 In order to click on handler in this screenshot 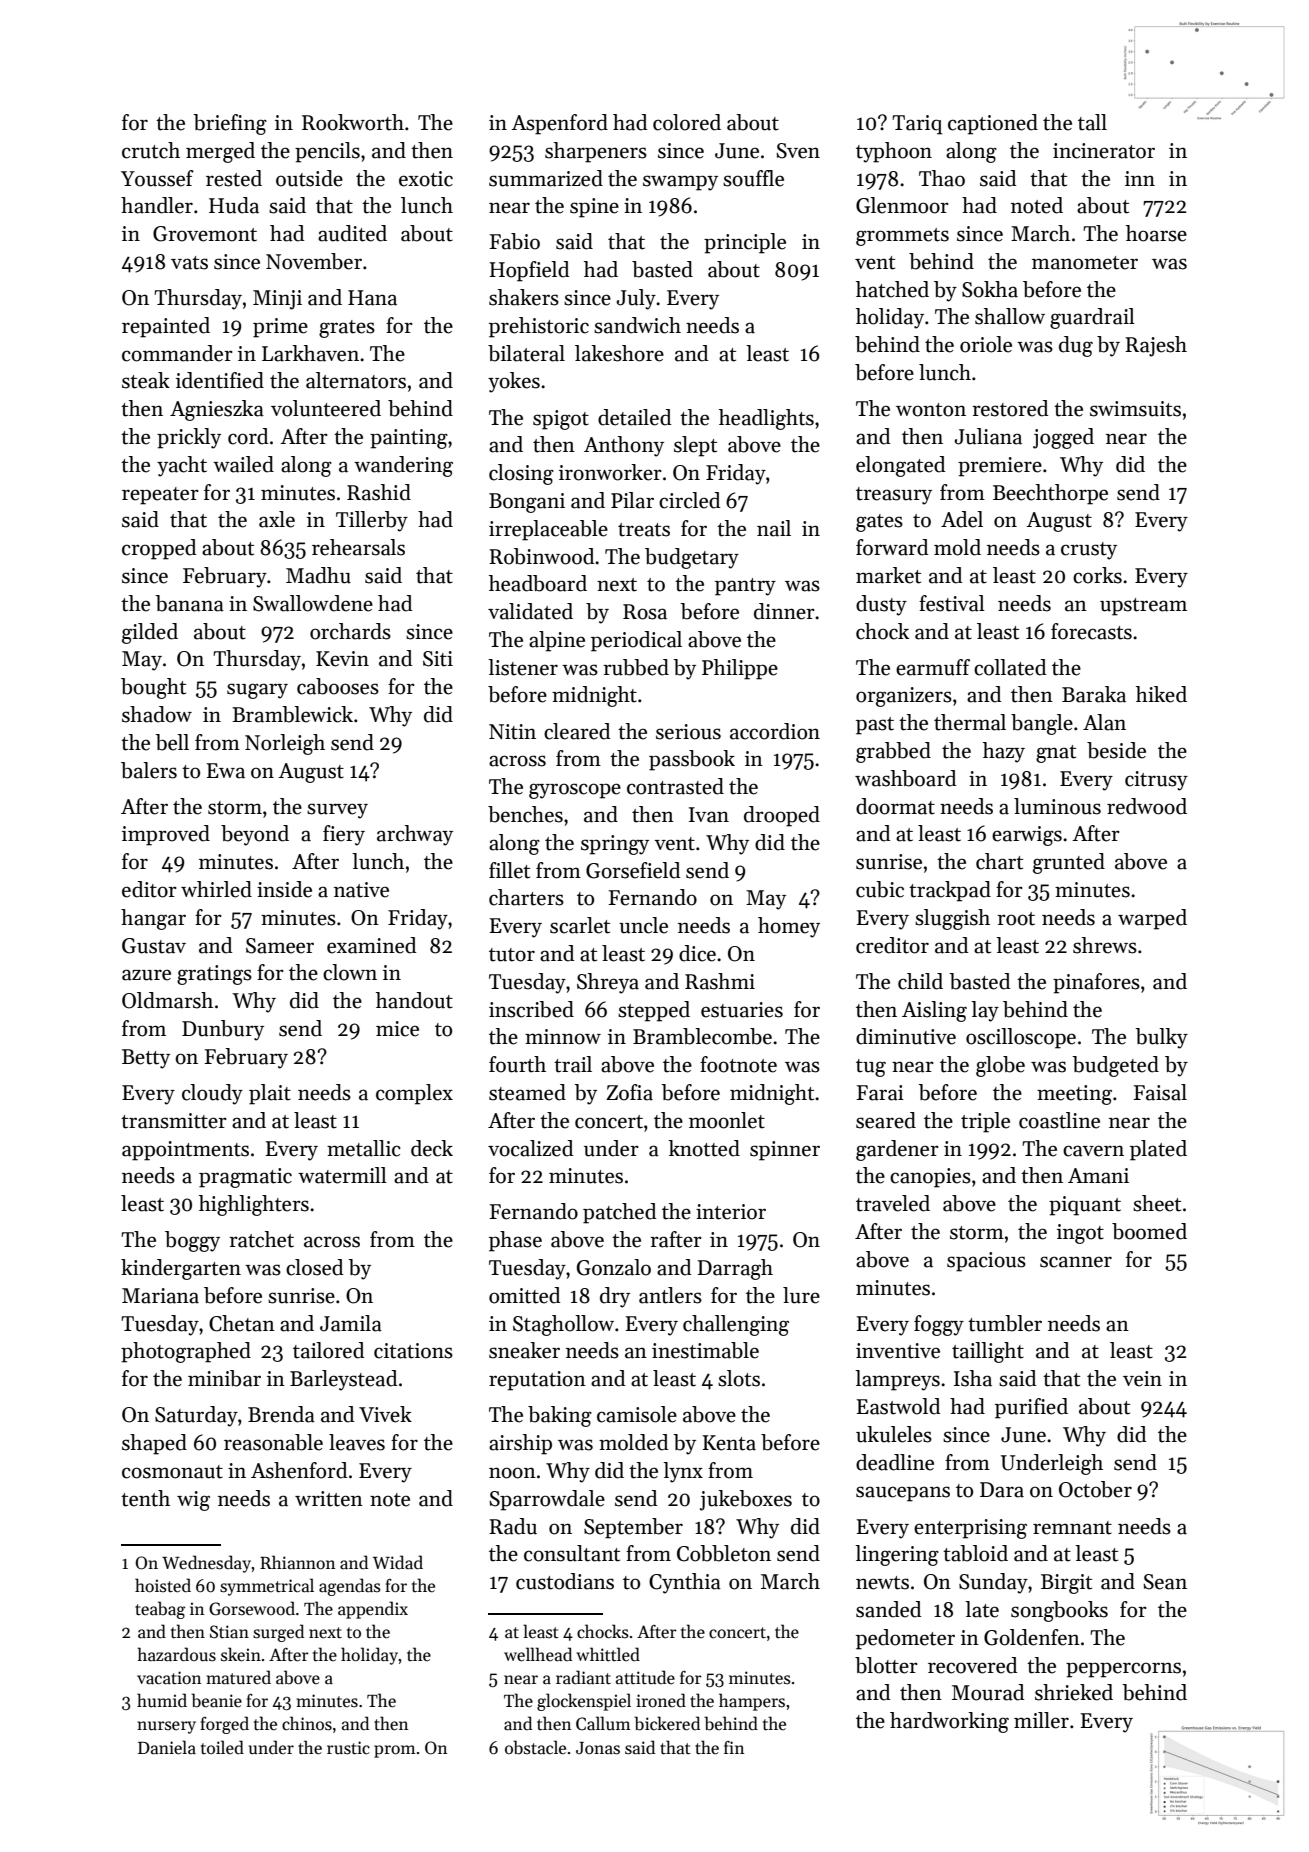, I will do `click(157, 205)`.
